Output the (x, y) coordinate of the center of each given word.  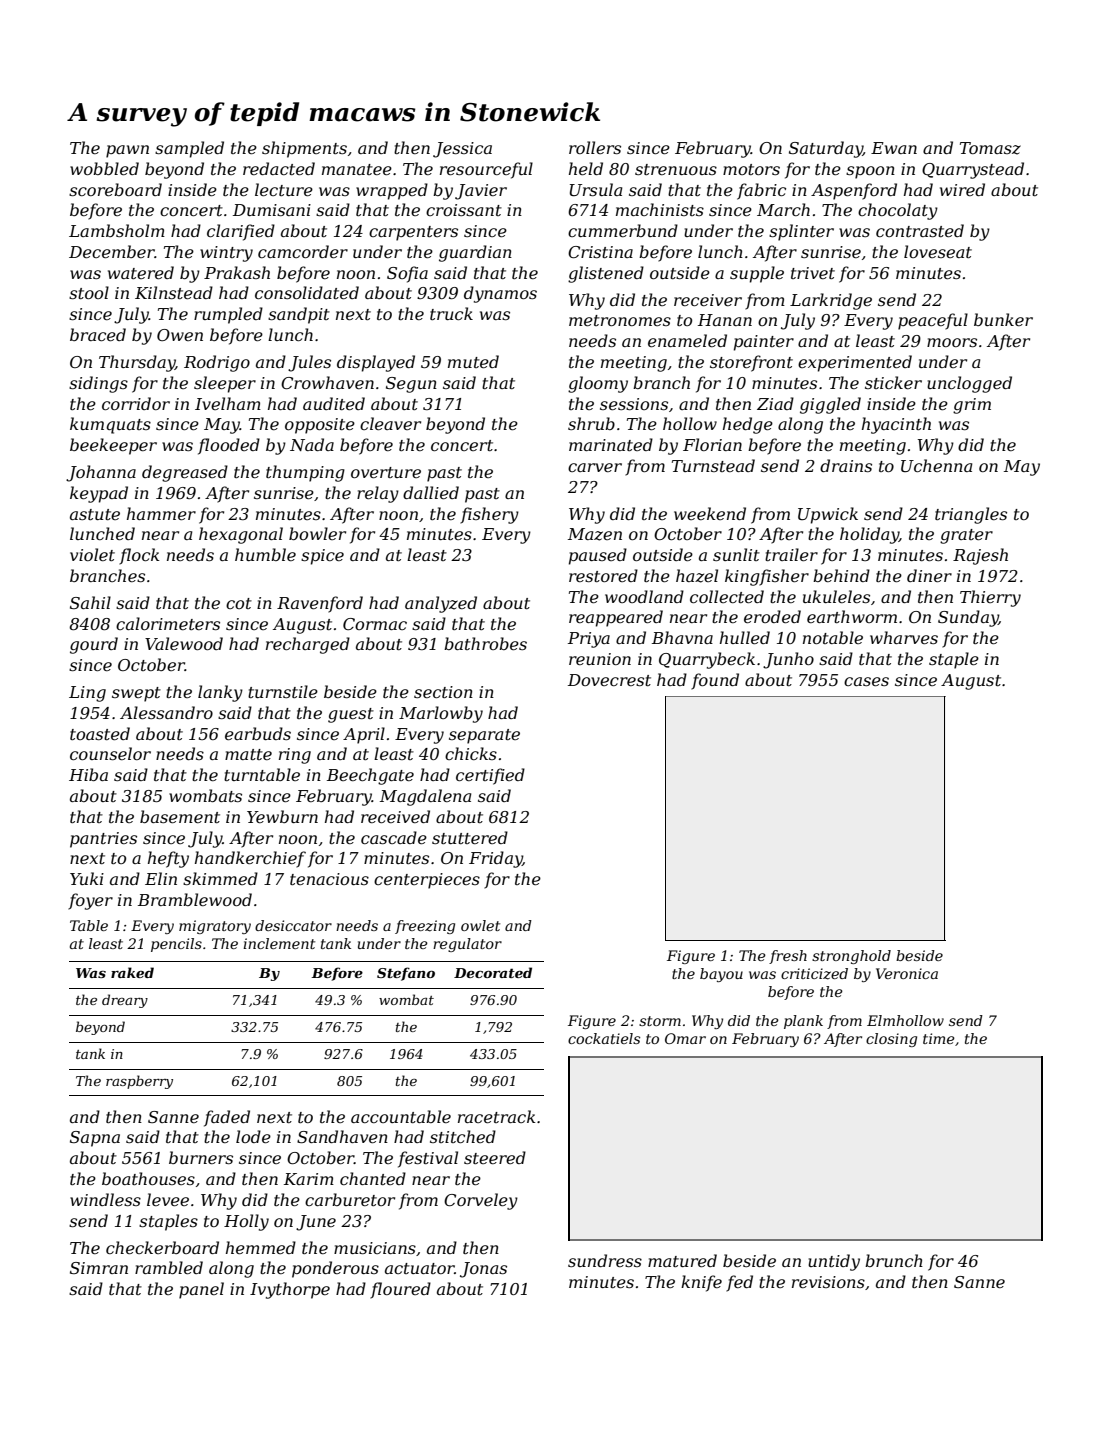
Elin (161, 878)
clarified (241, 232)
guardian (475, 253)
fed (739, 1283)
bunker (1003, 319)
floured (400, 1290)
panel (201, 1290)
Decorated (493, 972)
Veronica (907, 973)
